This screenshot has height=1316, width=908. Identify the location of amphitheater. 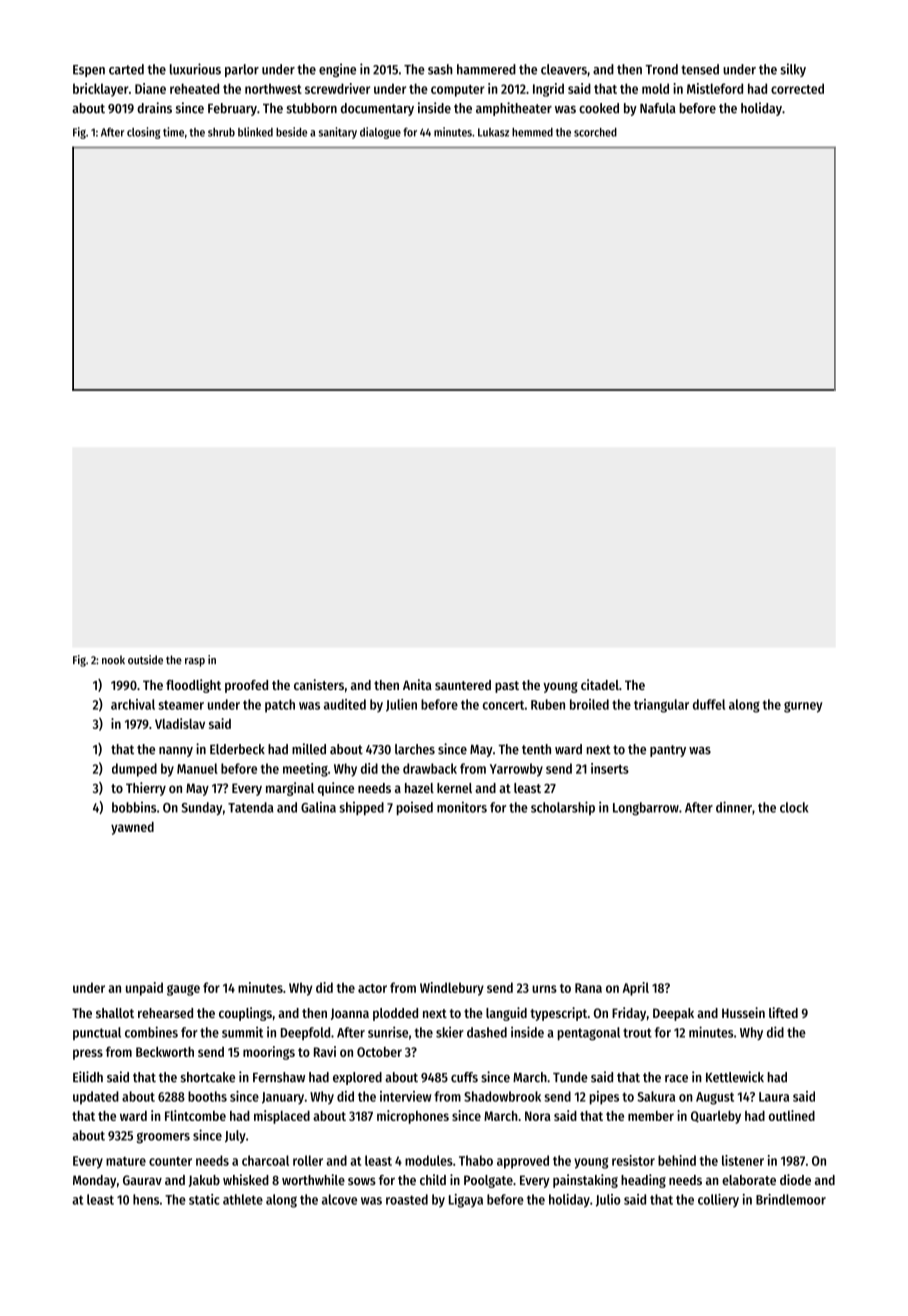
(514, 109).
